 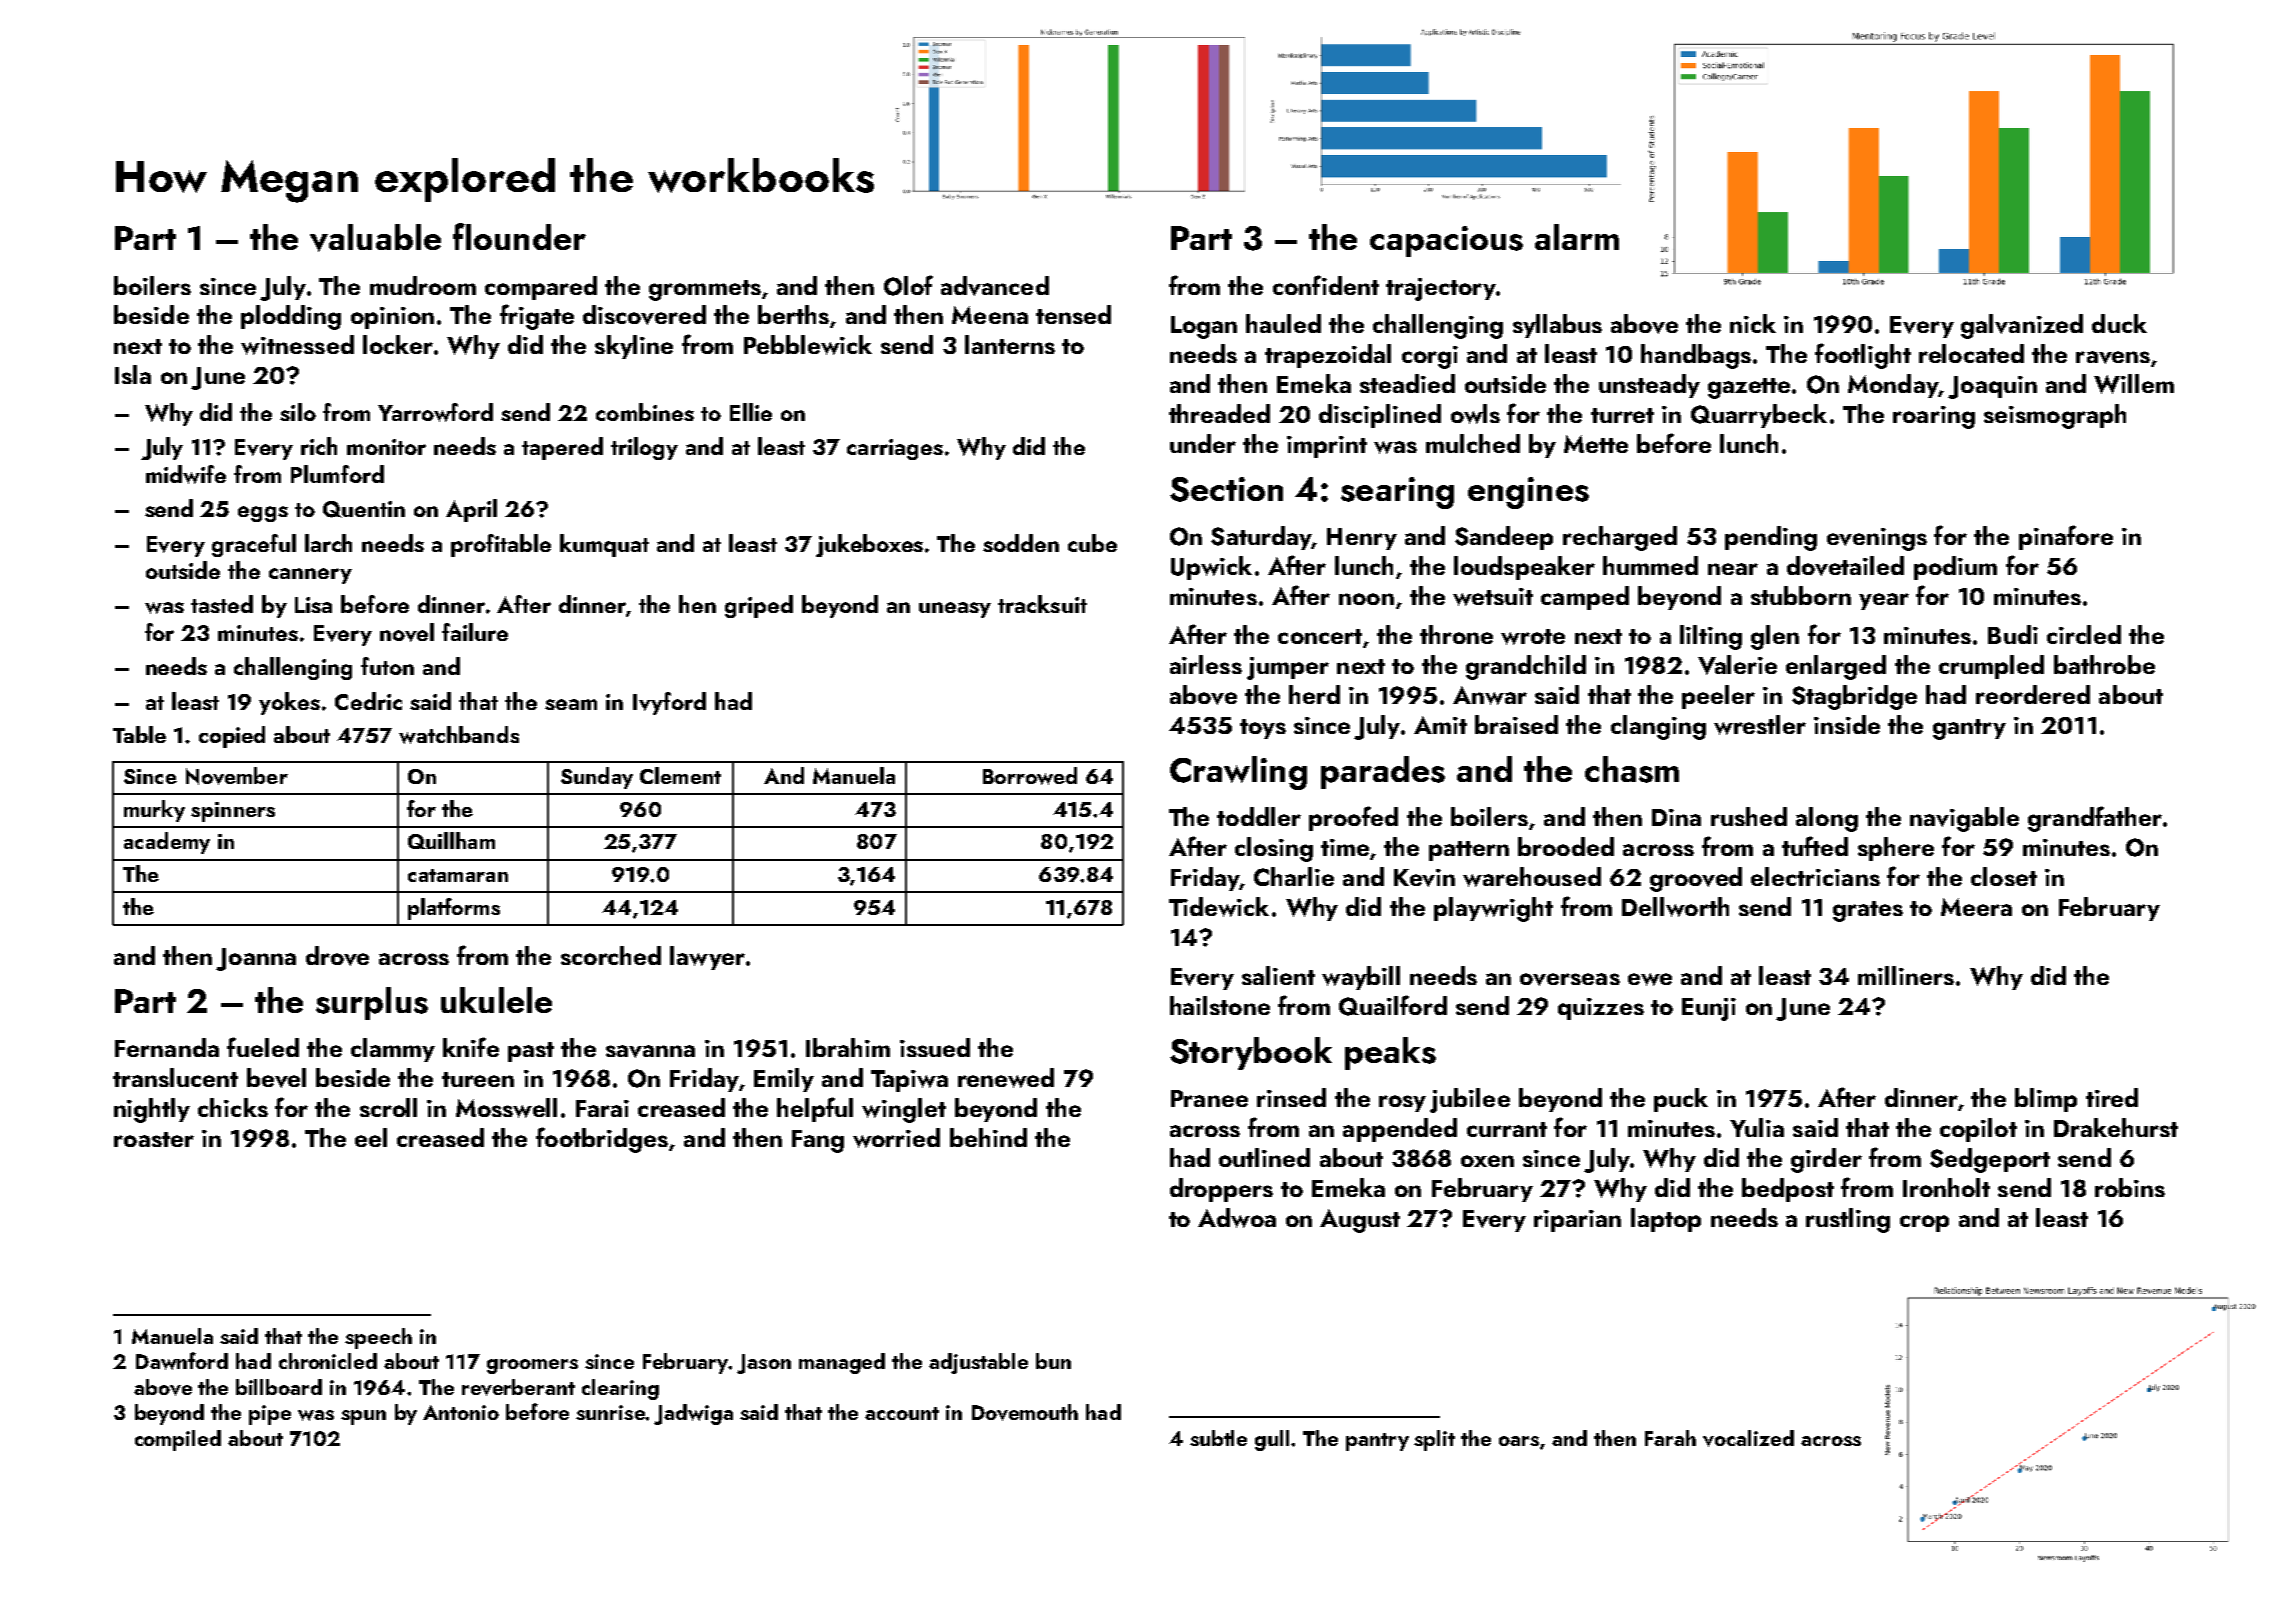 I want to click on speech, so click(x=378, y=1338).
